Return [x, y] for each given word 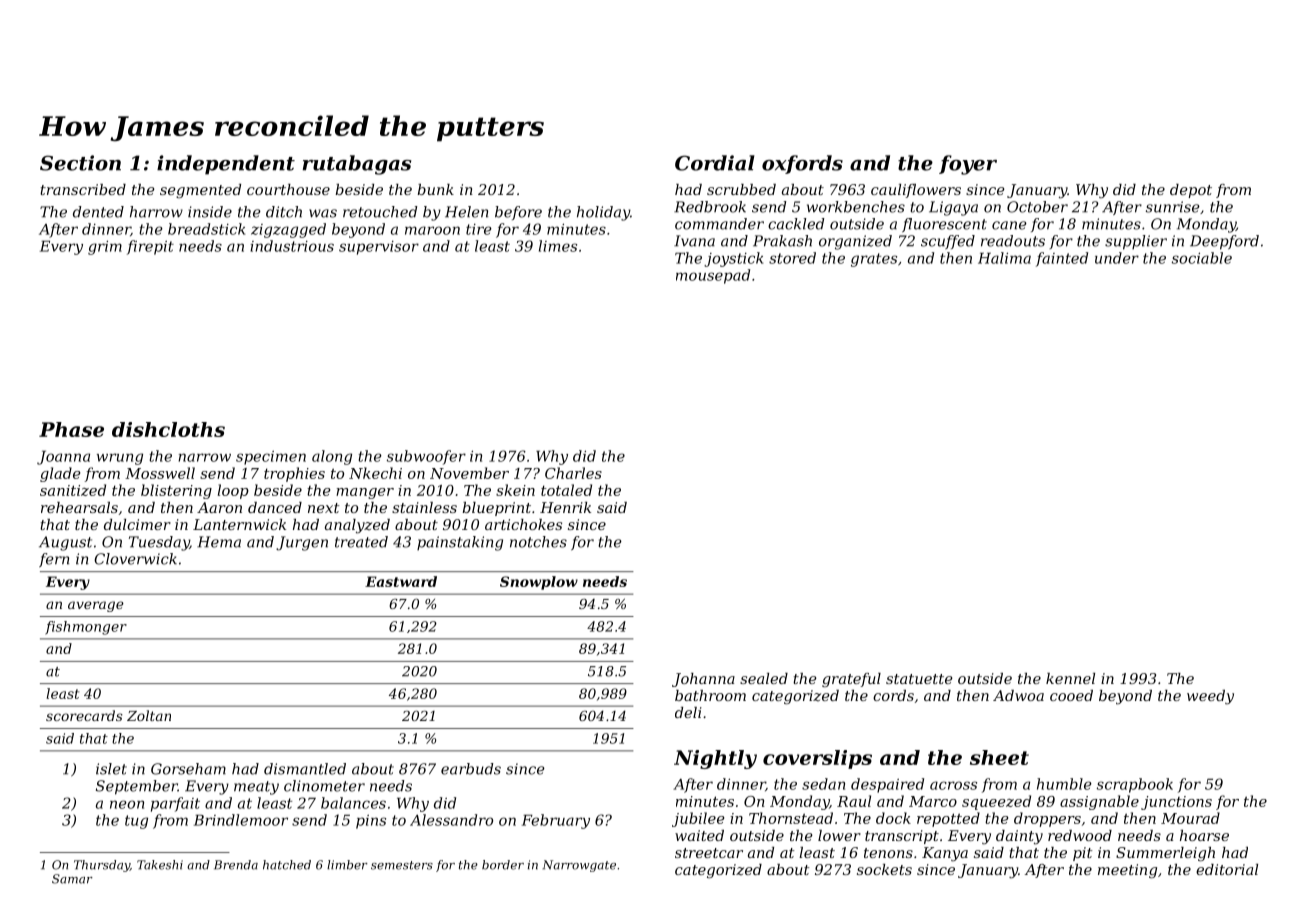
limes [558, 246]
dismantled [305, 769]
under [1117, 258]
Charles [573, 473]
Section [80, 163]
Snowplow [539, 583]
